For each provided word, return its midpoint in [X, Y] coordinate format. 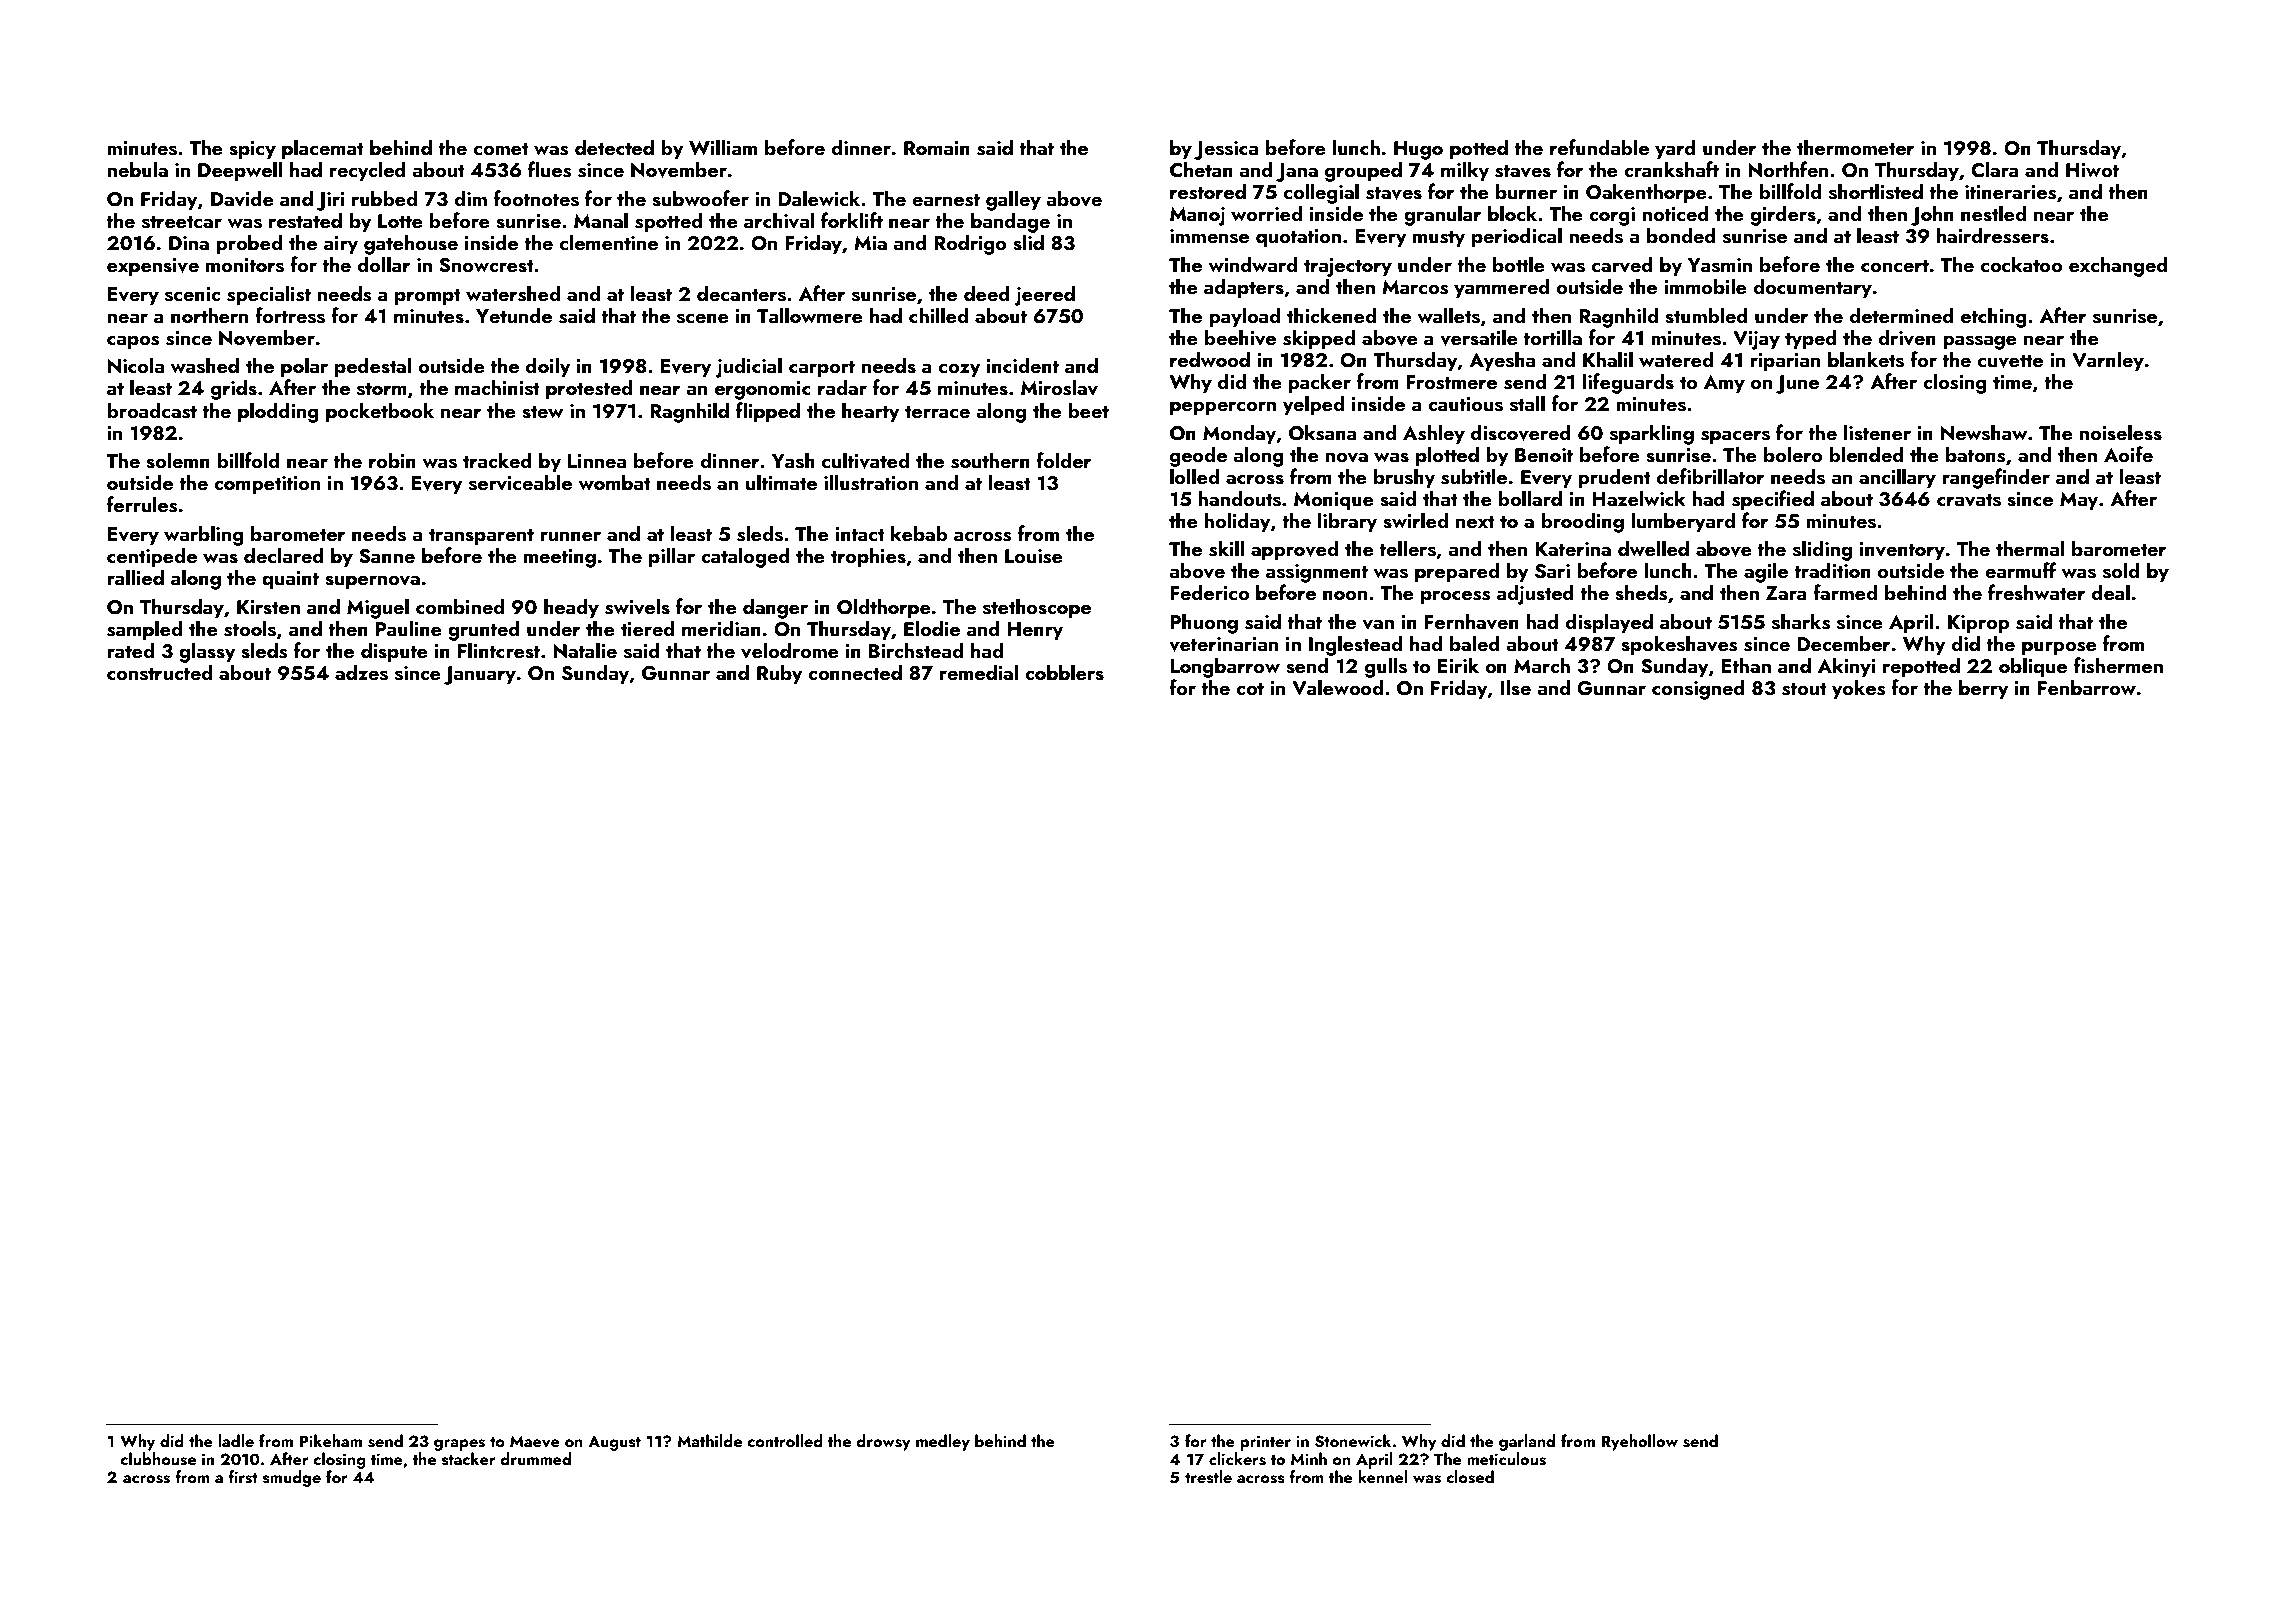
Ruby [780, 674]
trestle [1208, 1477]
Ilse [1515, 687]
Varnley [2108, 361]
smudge [292, 1478]
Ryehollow [1640, 1442]
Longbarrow [1225, 667]
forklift [852, 220]
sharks [1801, 621]
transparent [481, 537]
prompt [428, 297]
